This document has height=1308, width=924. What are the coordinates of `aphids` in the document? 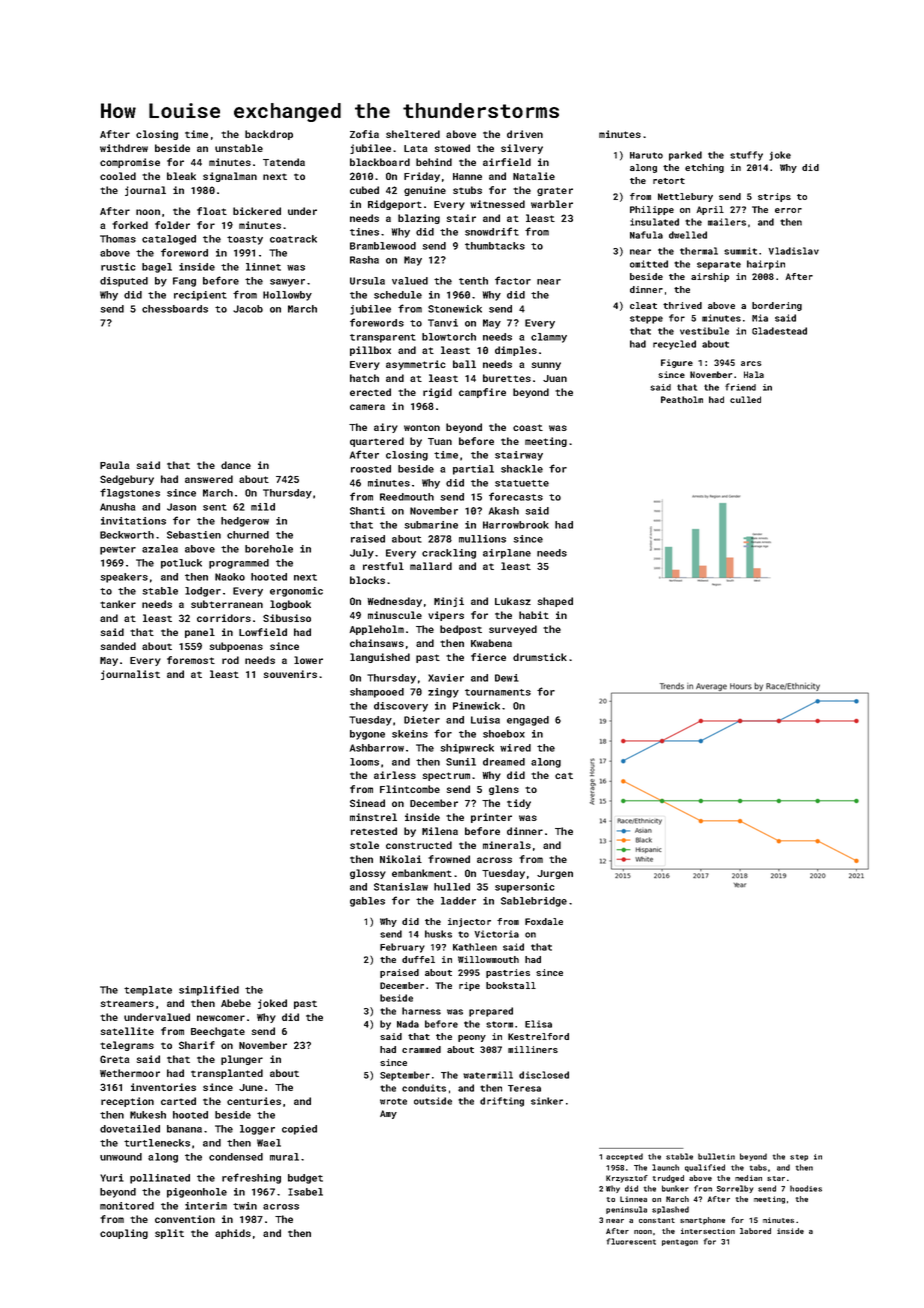 It's located at (233, 1234).
